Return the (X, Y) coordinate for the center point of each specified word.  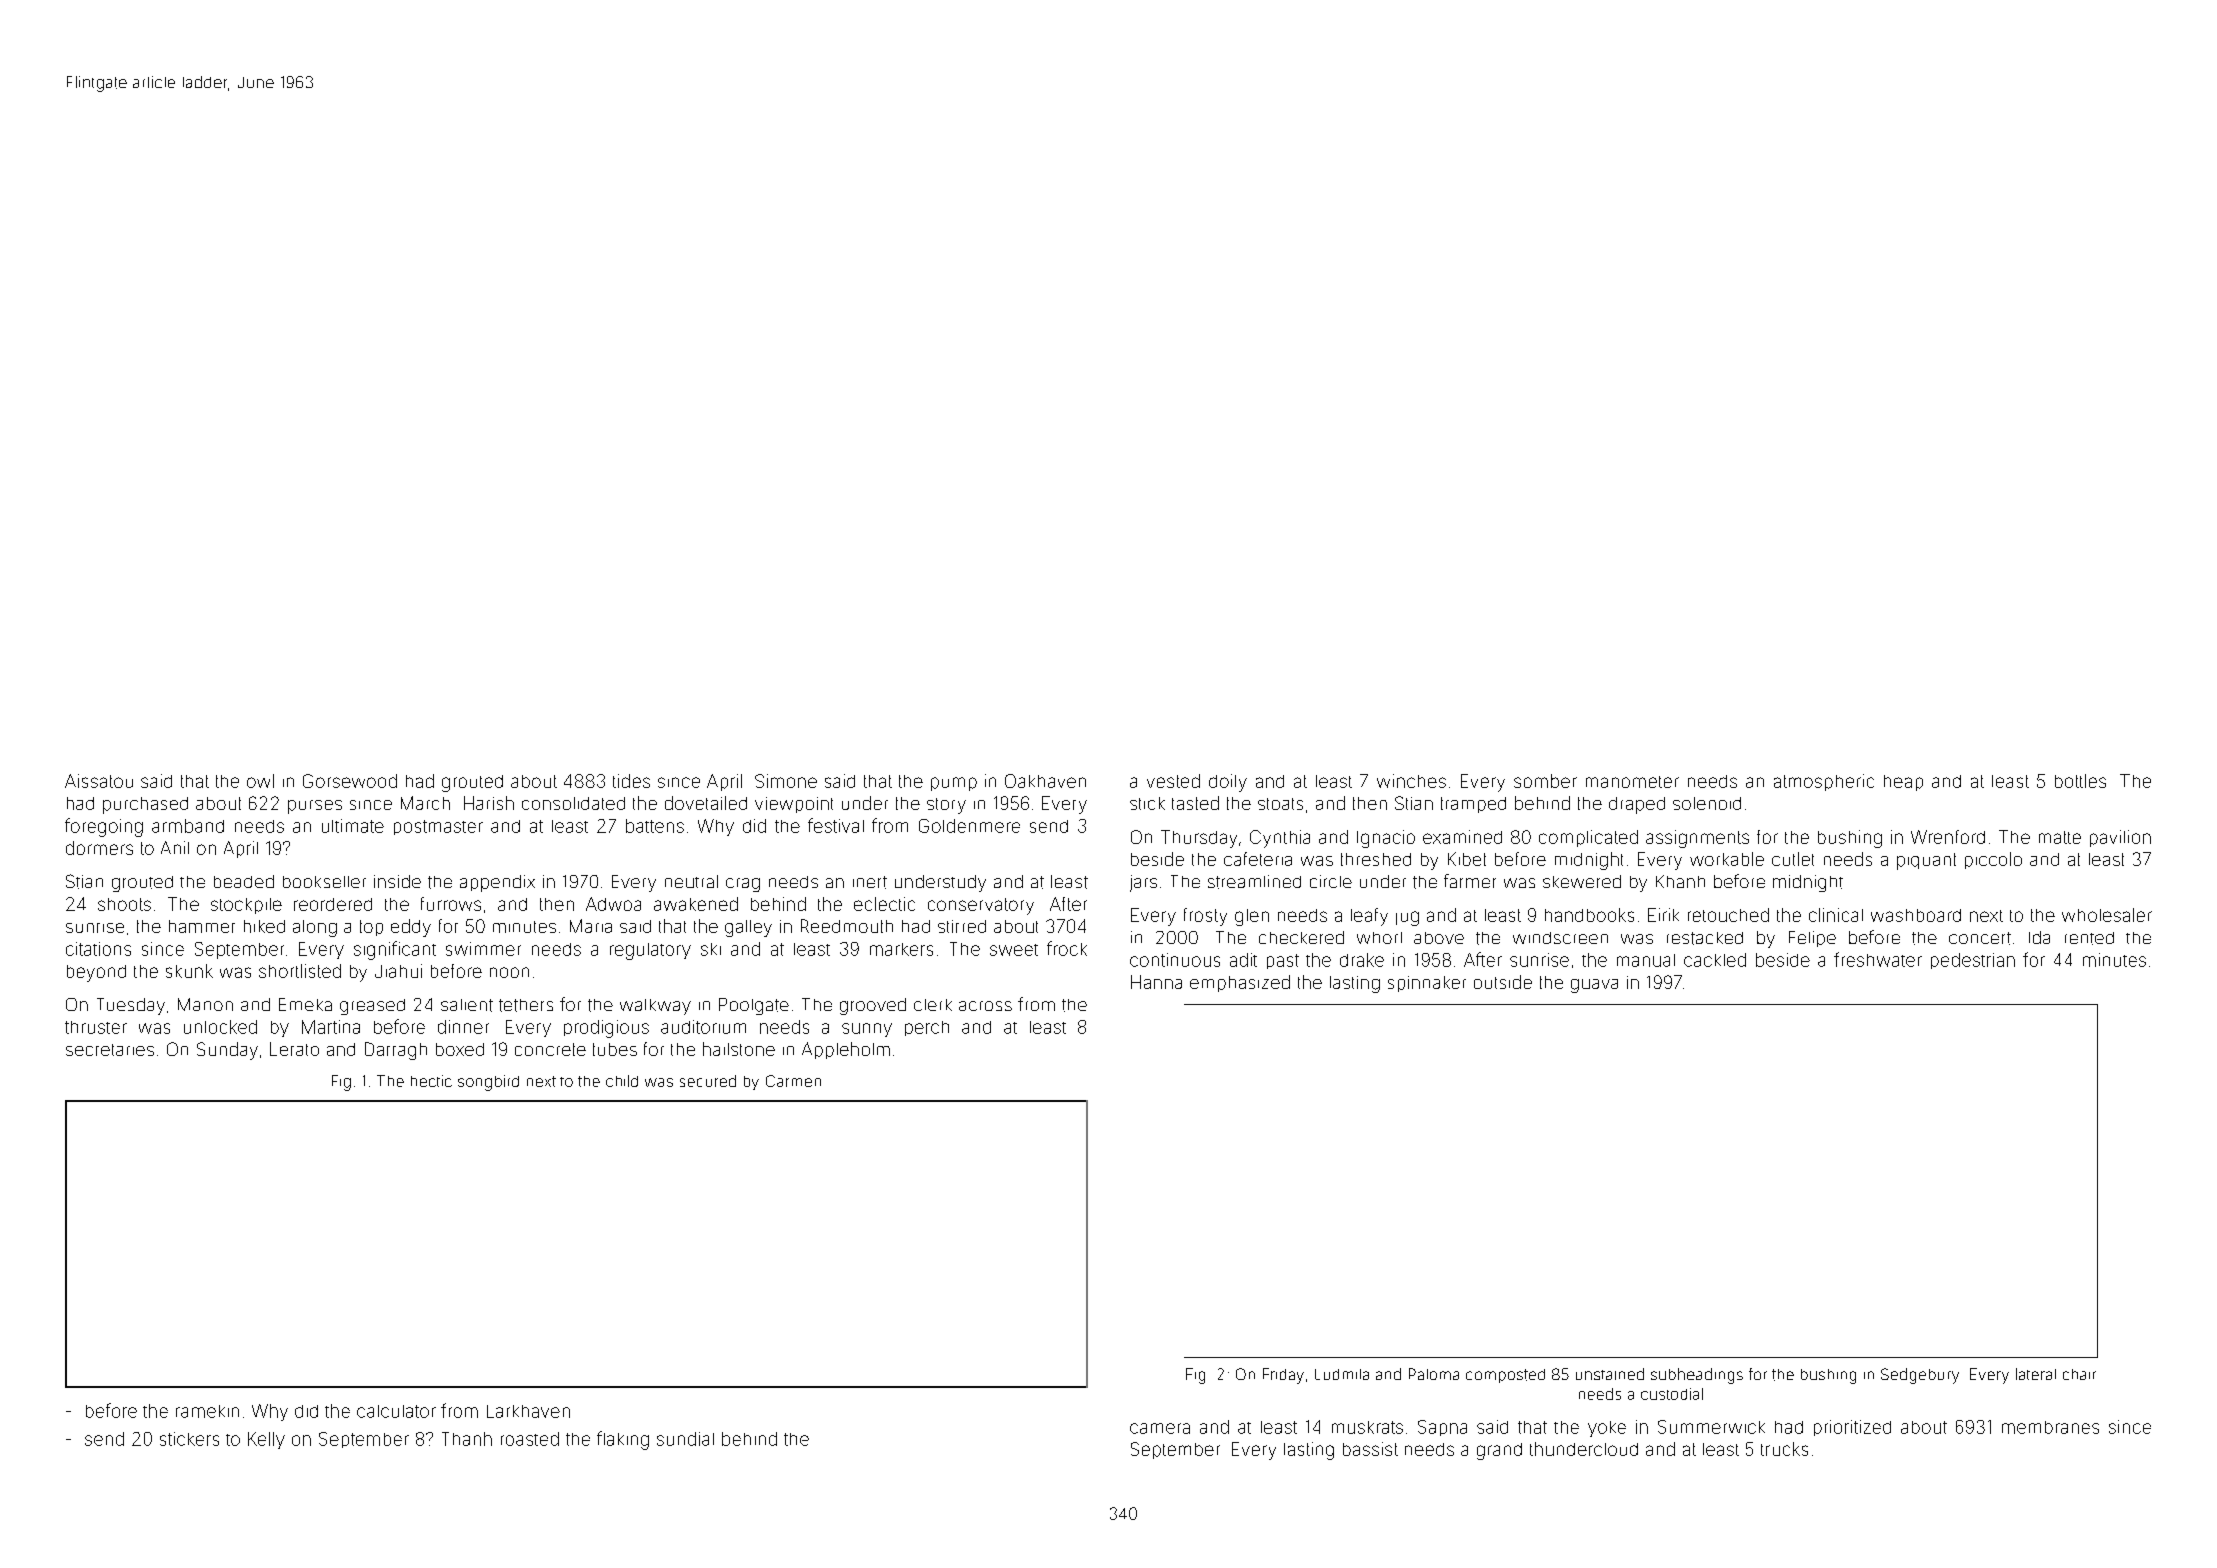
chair (2079, 1374)
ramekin (207, 1411)
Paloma (1434, 1374)
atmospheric (1824, 782)
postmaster (438, 827)
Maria (591, 926)
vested (1173, 781)
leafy (1369, 917)
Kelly (266, 1440)
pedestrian (1973, 961)
